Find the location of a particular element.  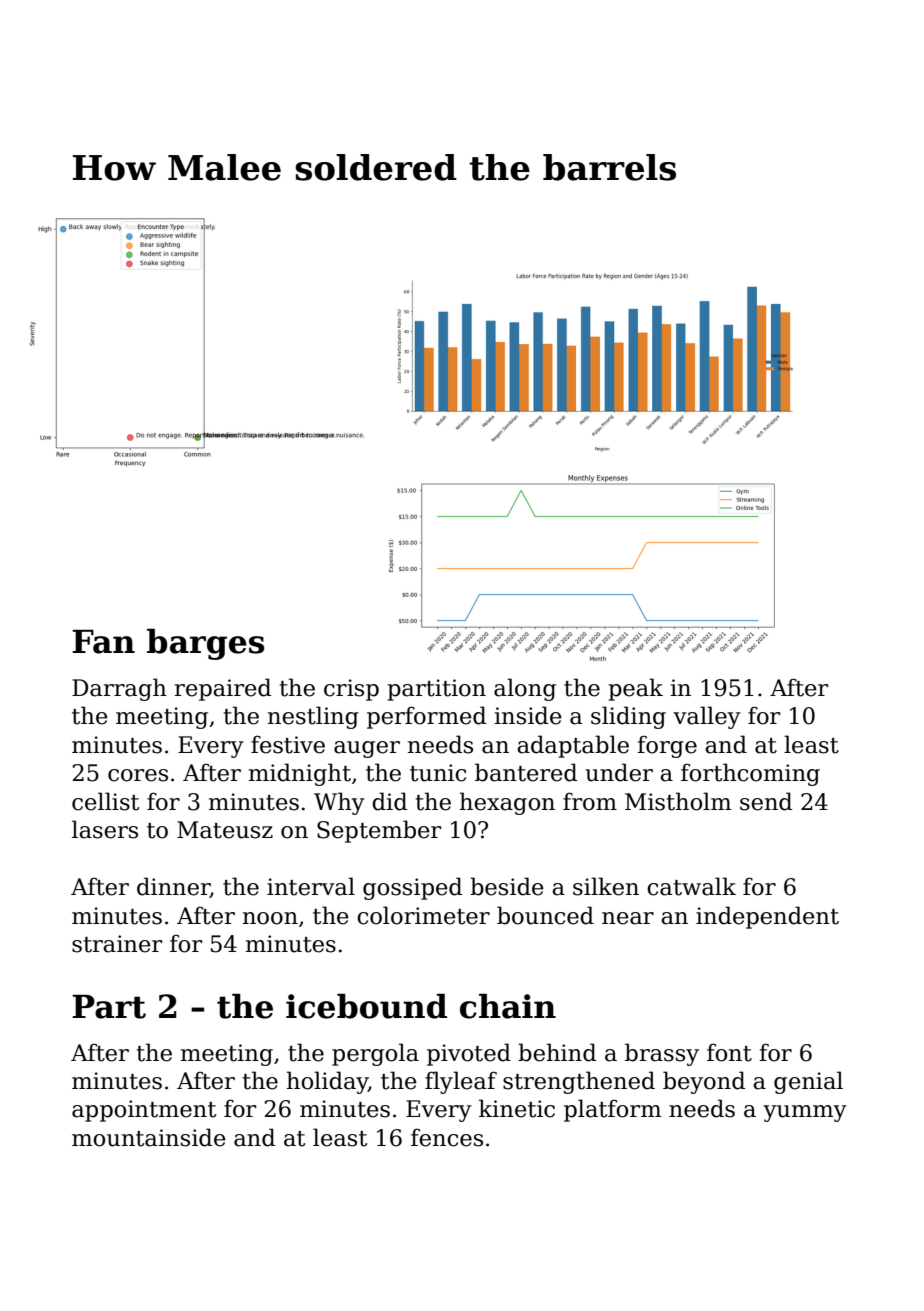

pergola is located at coordinates (375, 1054).
